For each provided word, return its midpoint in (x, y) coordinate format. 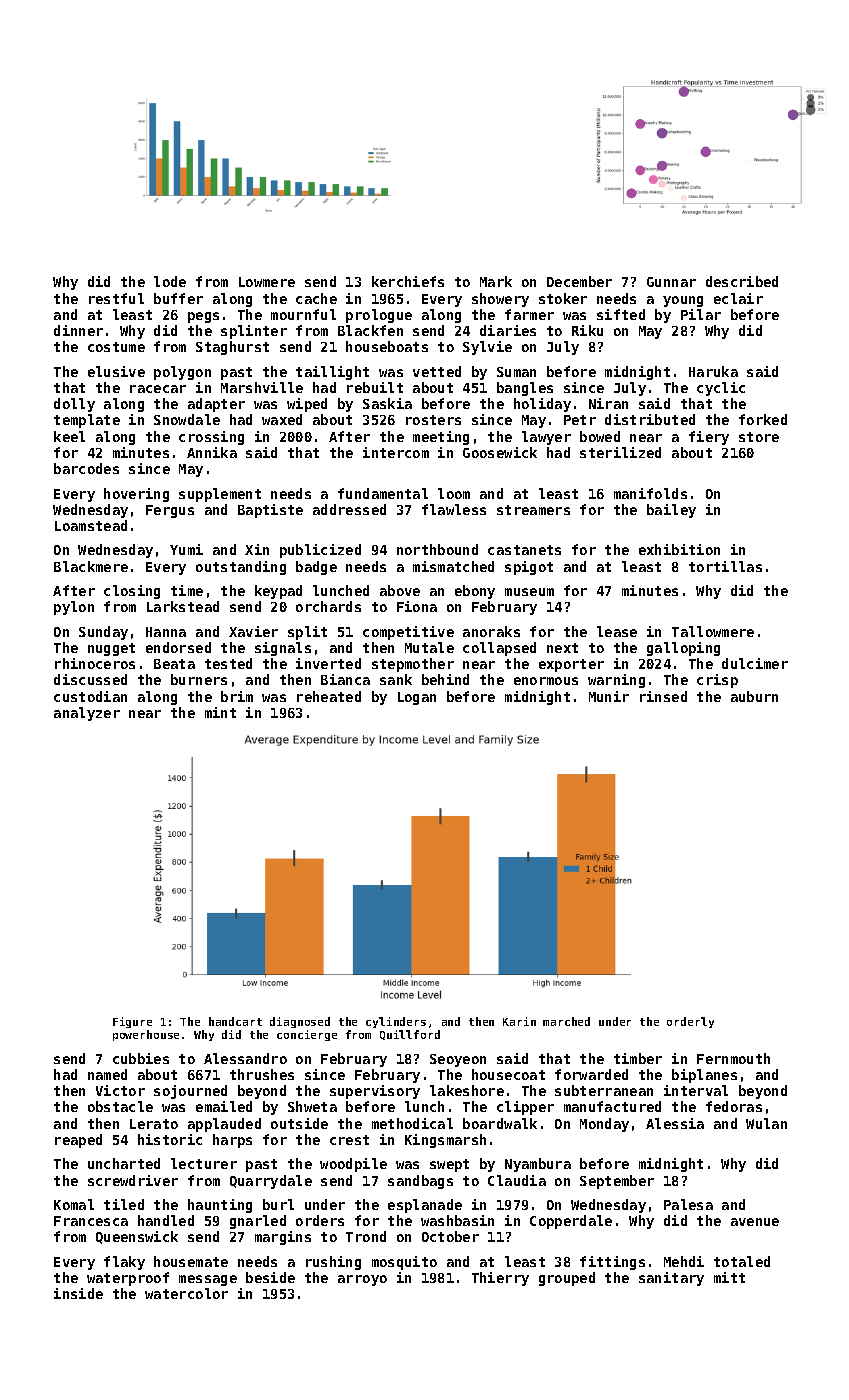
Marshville (262, 387)
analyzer (87, 714)
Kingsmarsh (445, 1141)
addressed (349, 509)
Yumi (186, 549)
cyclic (721, 389)
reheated (329, 696)
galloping (683, 649)
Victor (120, 1090)
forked (763, 419)
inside (78, 1293)
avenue (755, 1222)
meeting (441, 438)
